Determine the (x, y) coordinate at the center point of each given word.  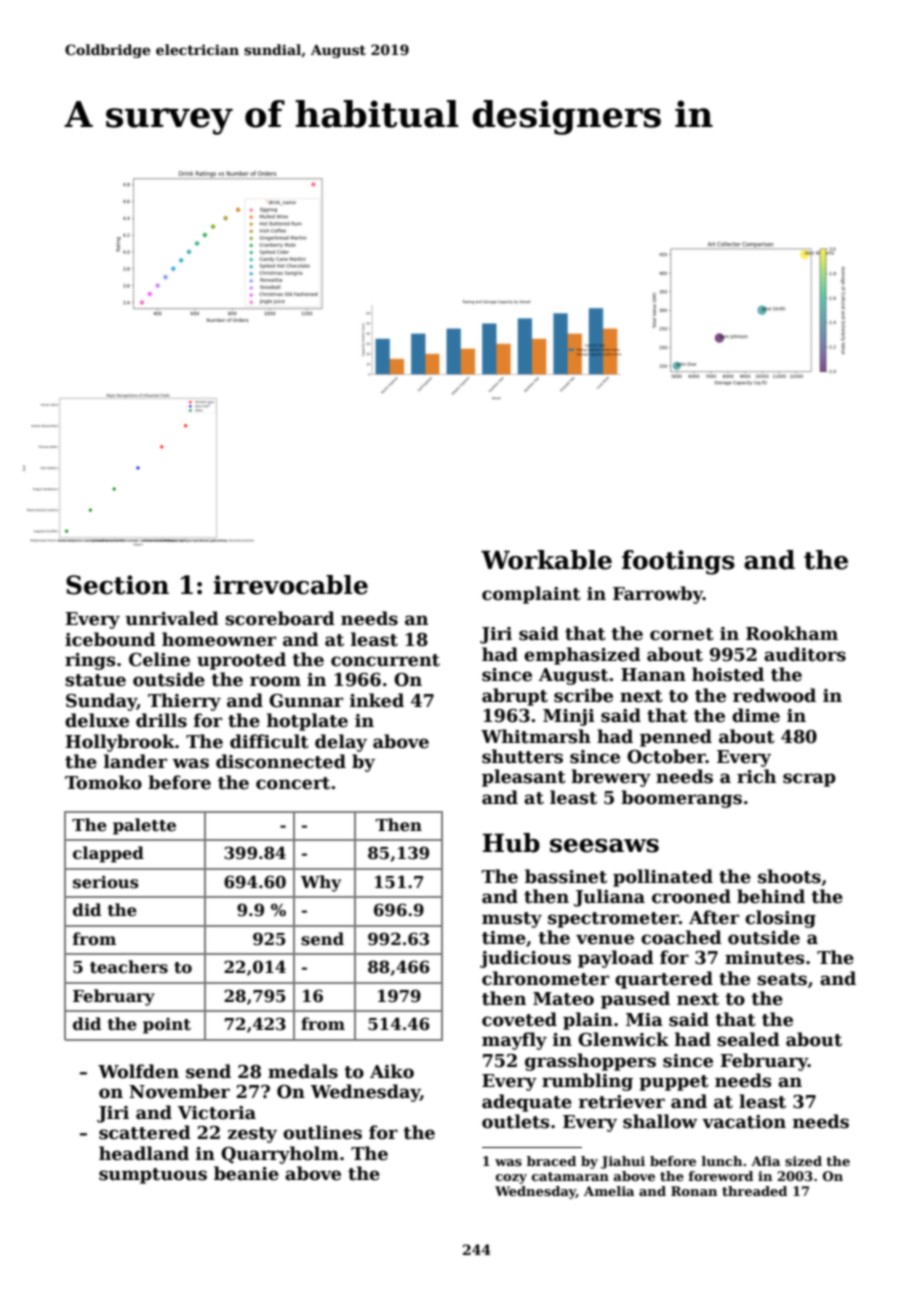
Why (321, 883)
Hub (511, 843)
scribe (583, 695)
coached (681, 937)
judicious (525, 959)
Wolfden (138, 1071)
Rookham (792, 633)
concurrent (385, 660)
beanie (246, 1173)
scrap (809, 780)
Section (117, 585)
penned (676, 738)
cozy (511, 1179)
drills (161, 720)
